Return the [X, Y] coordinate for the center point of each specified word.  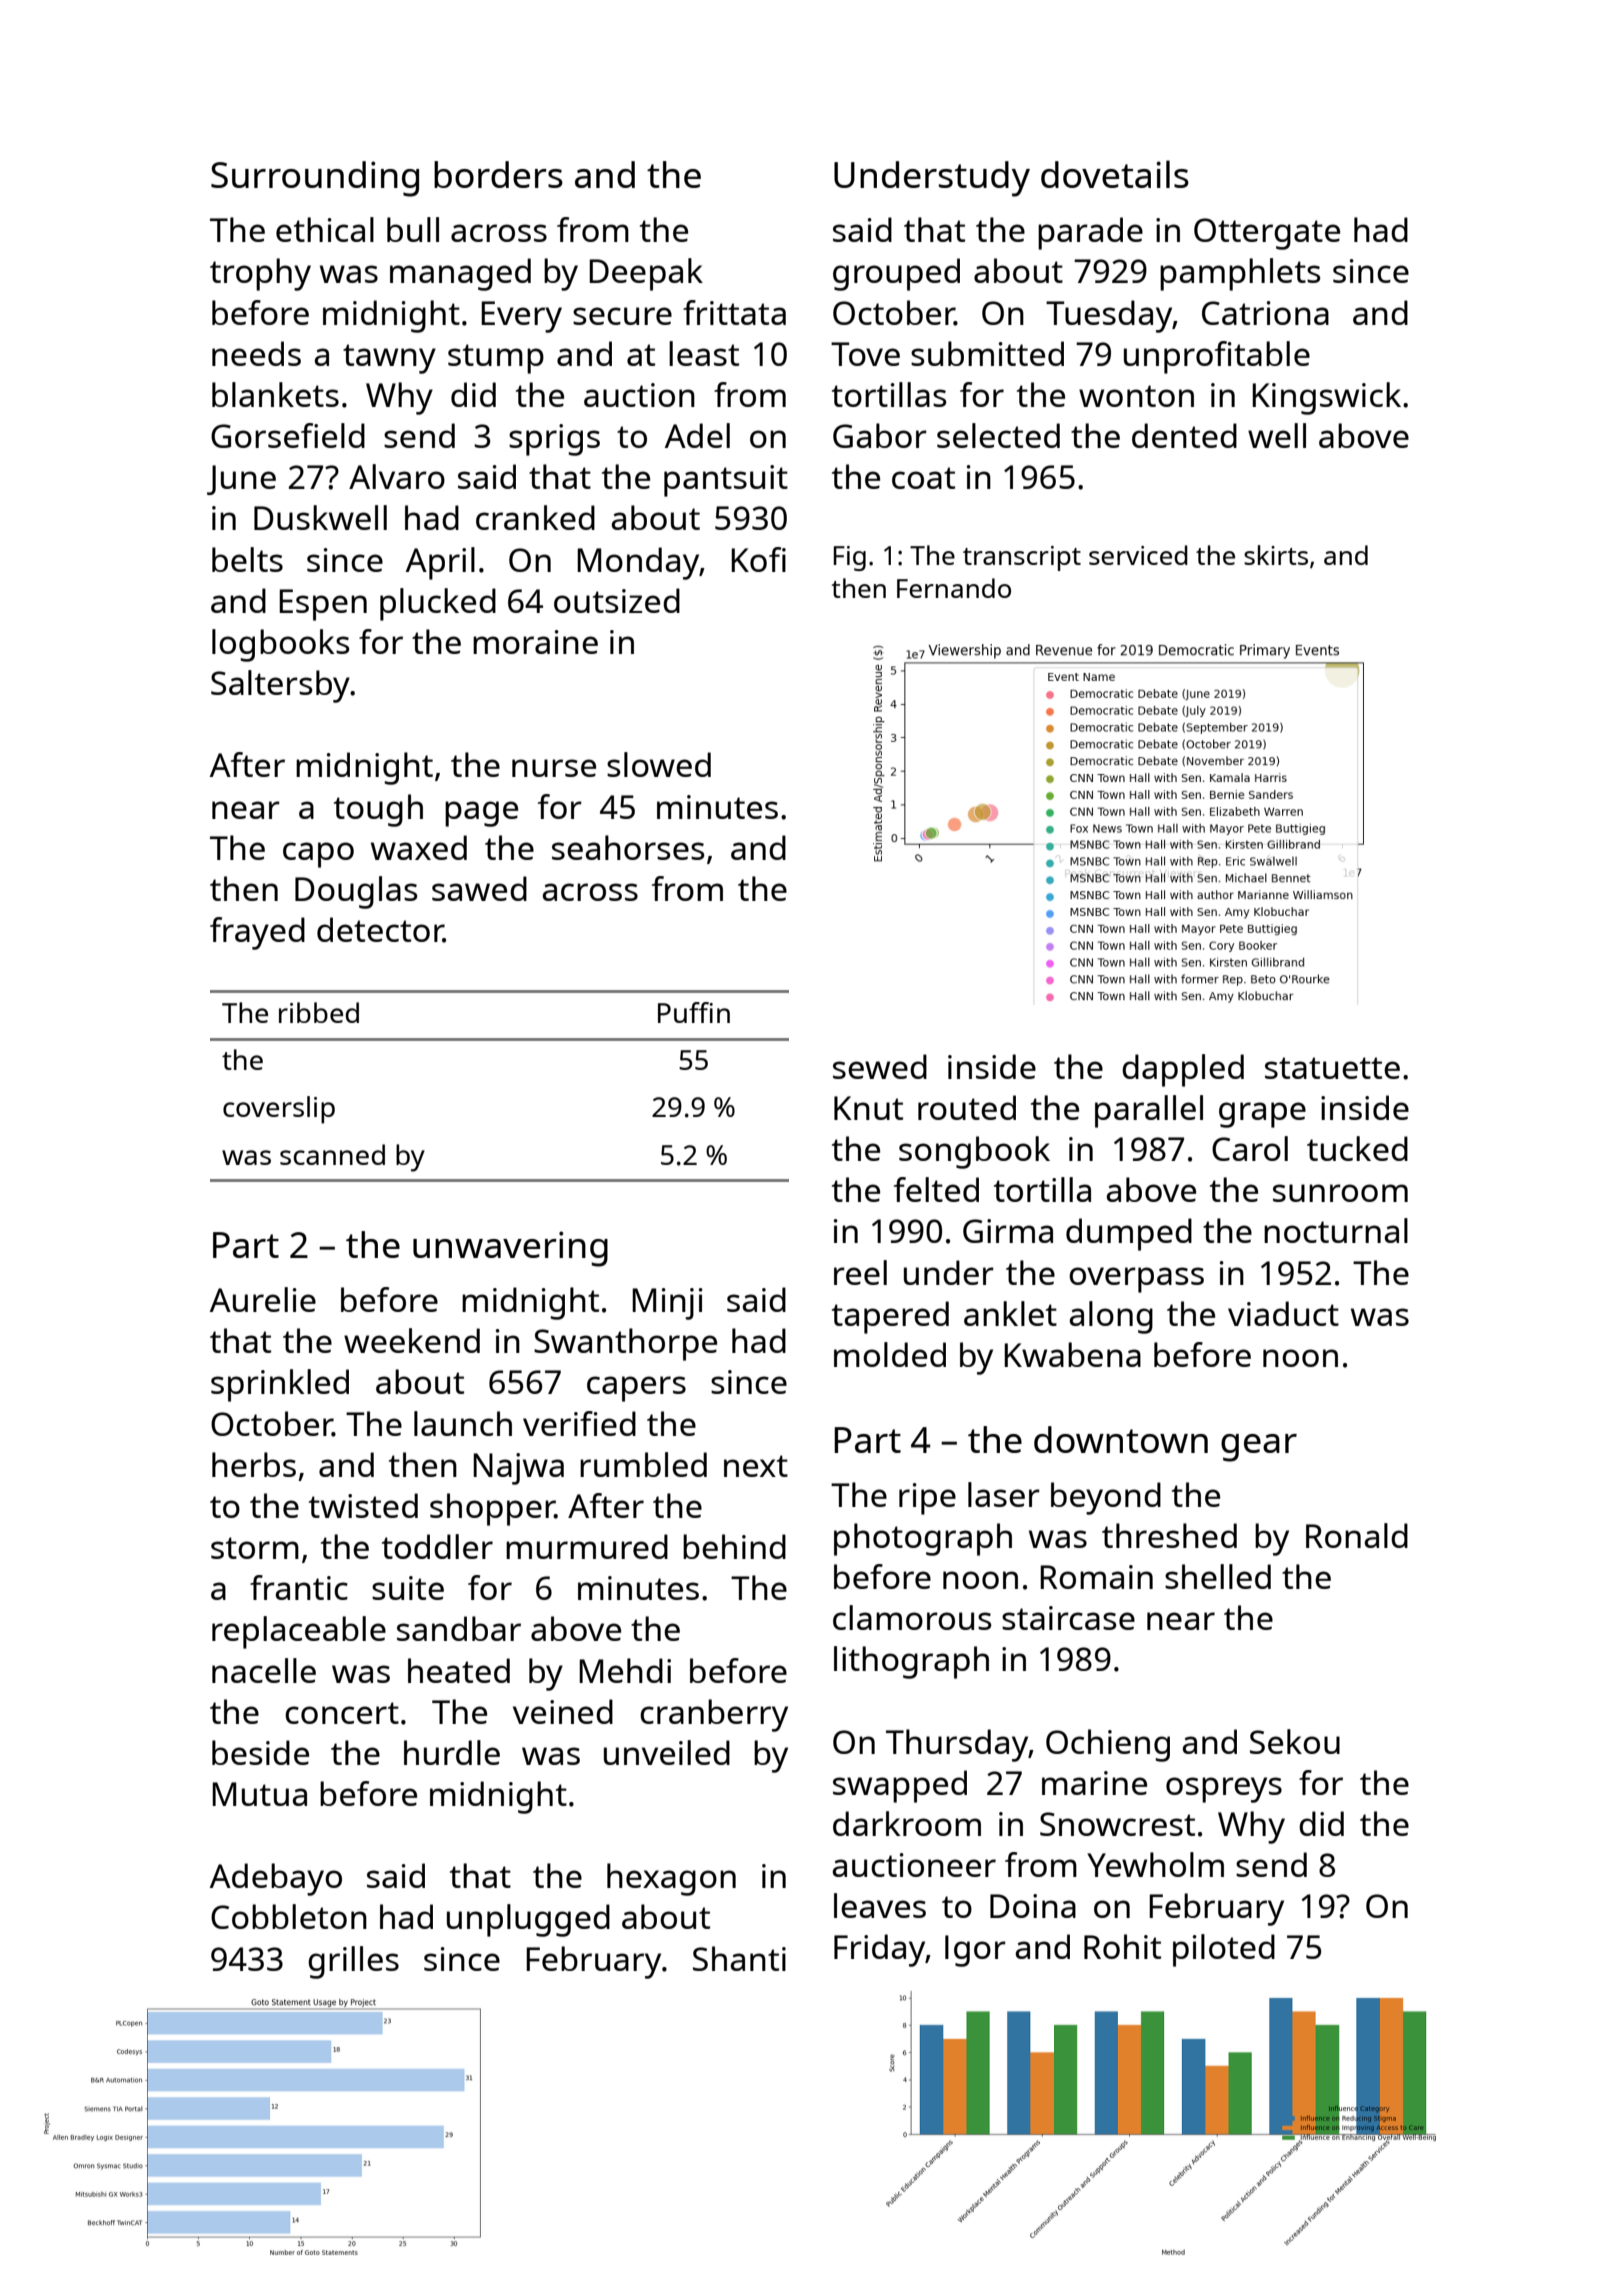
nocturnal [1336, 1230]
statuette [1332, 1068]
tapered [890, 1317]
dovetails [1115, 174]
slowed [659, 764]
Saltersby [280, 686]
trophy [260, 274]
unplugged [528, 1920]
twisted [363, 1505]
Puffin [694, 1012]
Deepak [646, 274]
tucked [1357, 1148]
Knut [868, 1108]
